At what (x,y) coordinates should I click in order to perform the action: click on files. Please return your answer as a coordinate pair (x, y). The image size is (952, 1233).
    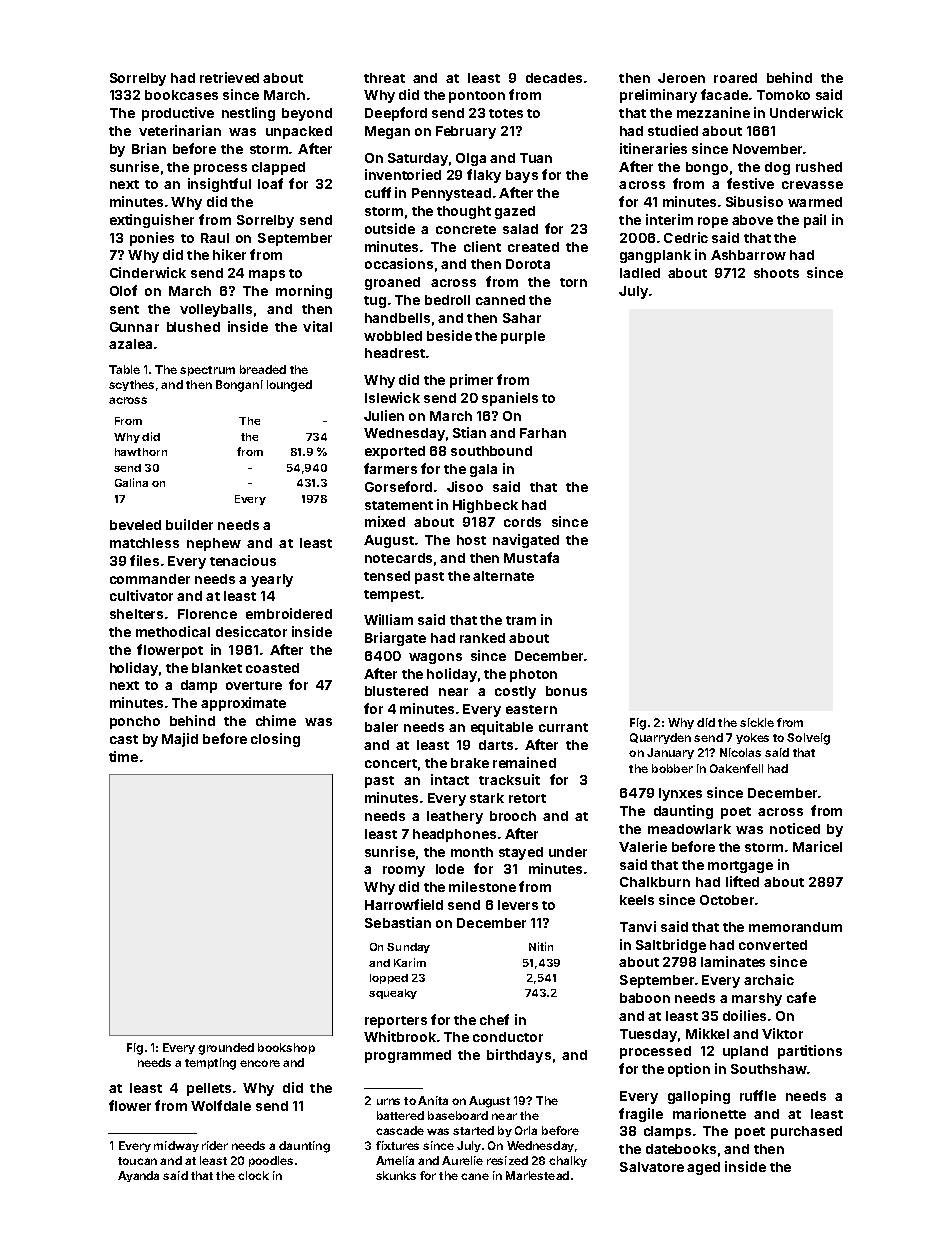
    Looking at the image, I should click on (144, 560).
